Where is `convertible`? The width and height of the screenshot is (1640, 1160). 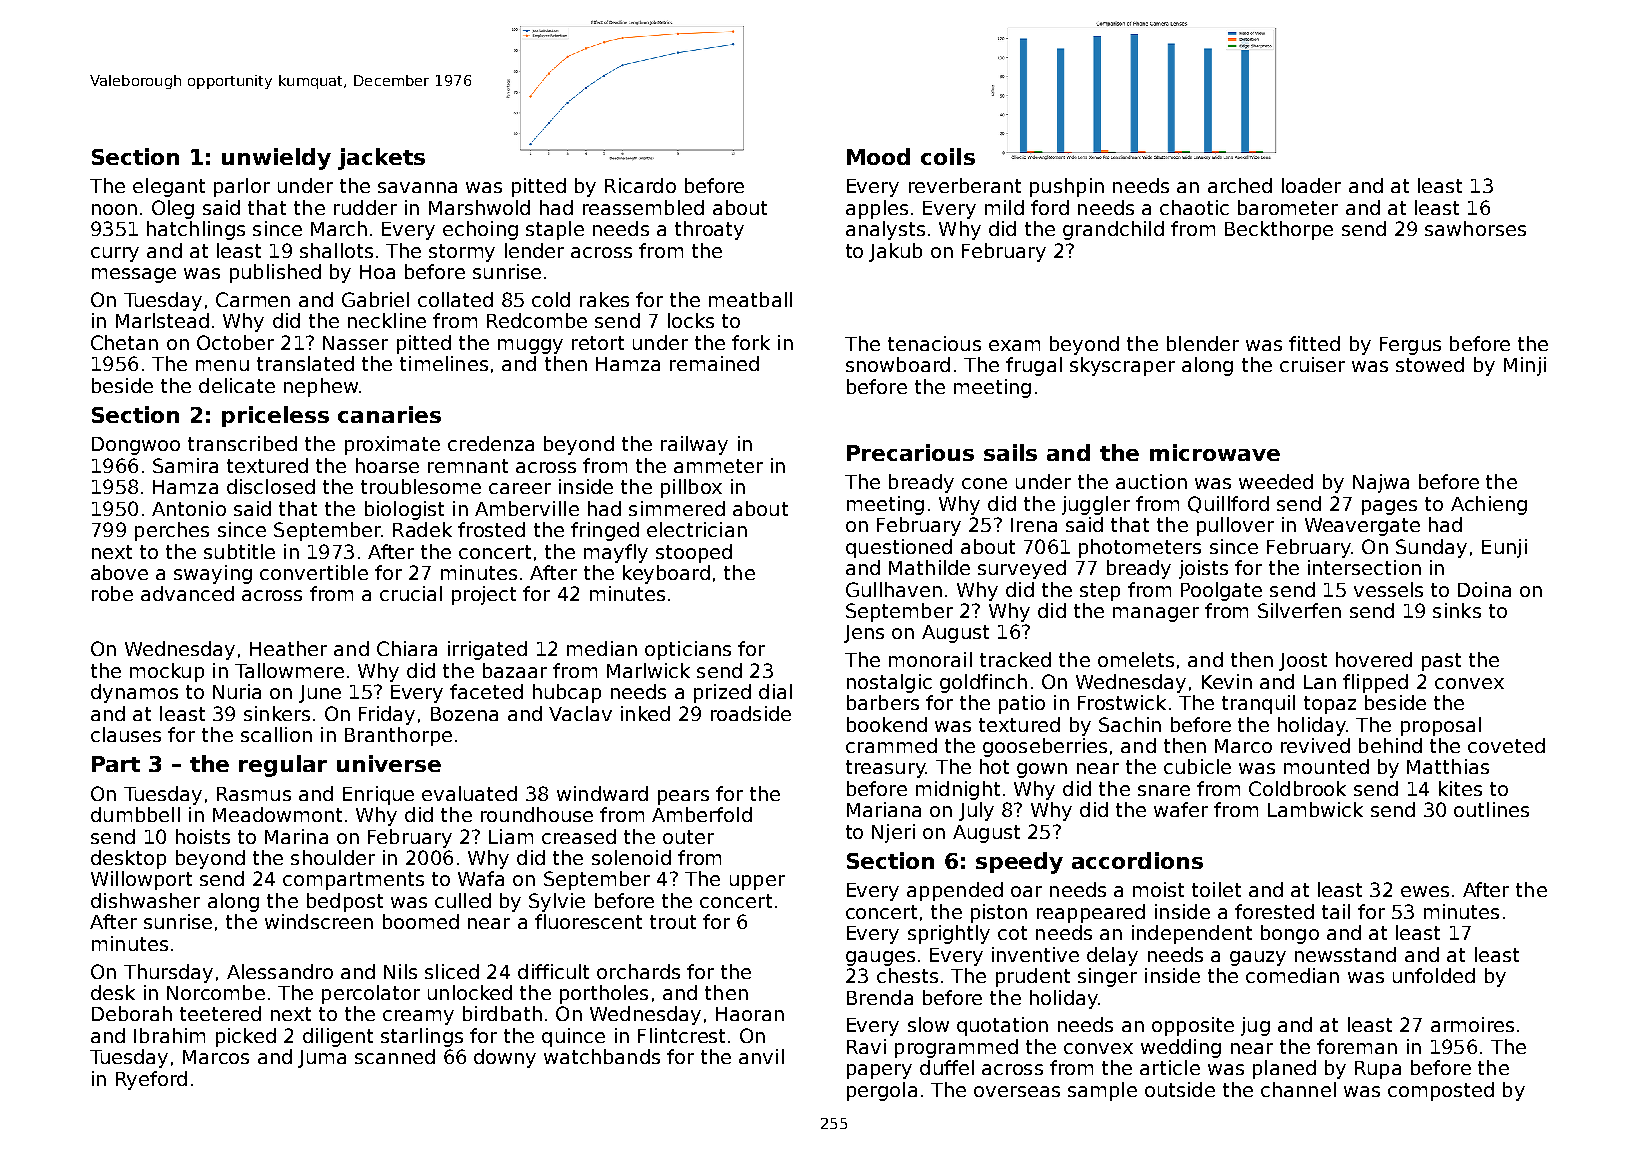 convertible is located at coordinates (314, 572).
